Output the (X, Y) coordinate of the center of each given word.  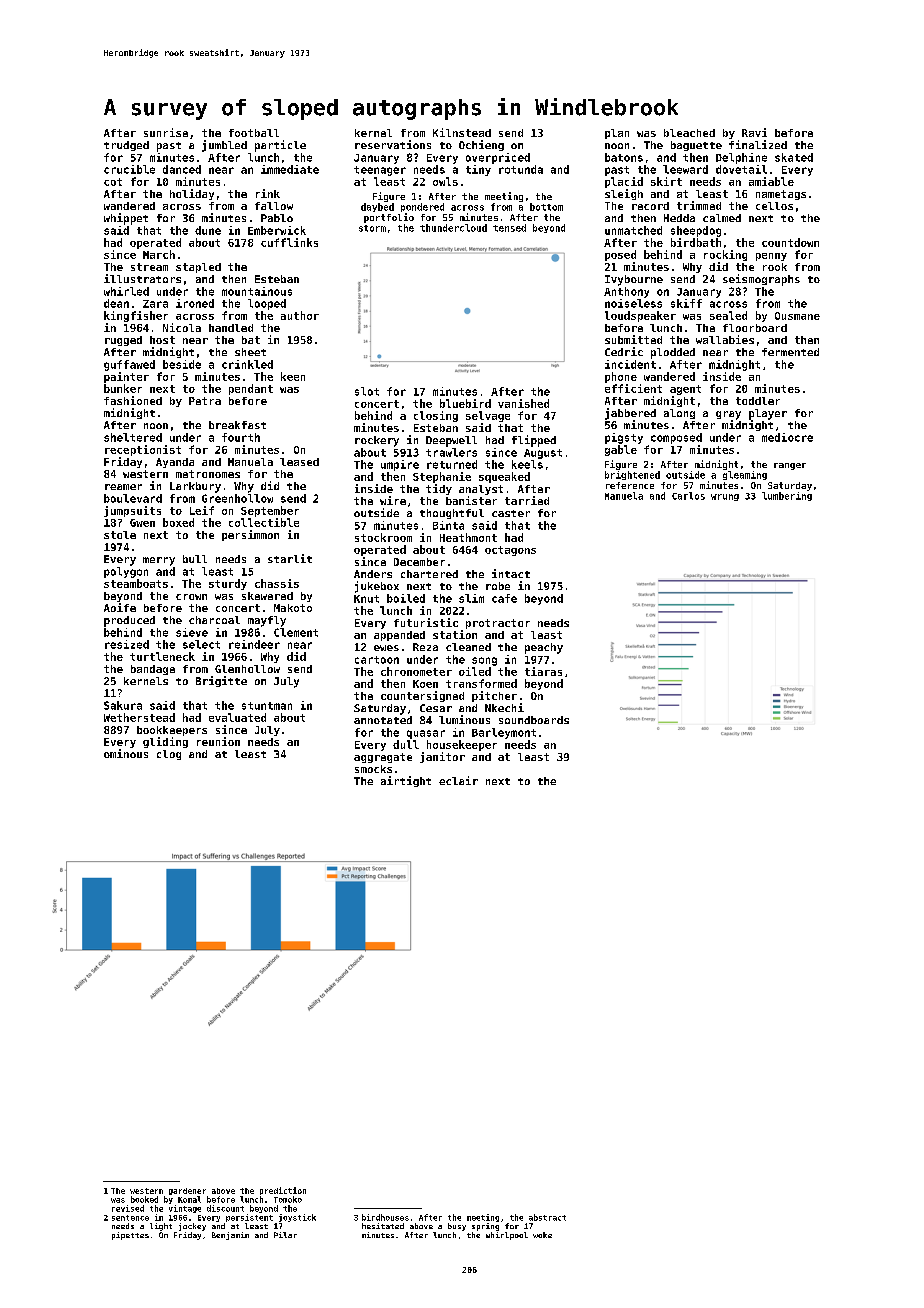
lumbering (787, 496)
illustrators (142, 278)
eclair (458, 780)
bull (195, 559)
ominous (126, 753)
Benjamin (230, 1236)
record (650, 206)
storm (372, 228)
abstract (547, 1217)
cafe (504, 598)
